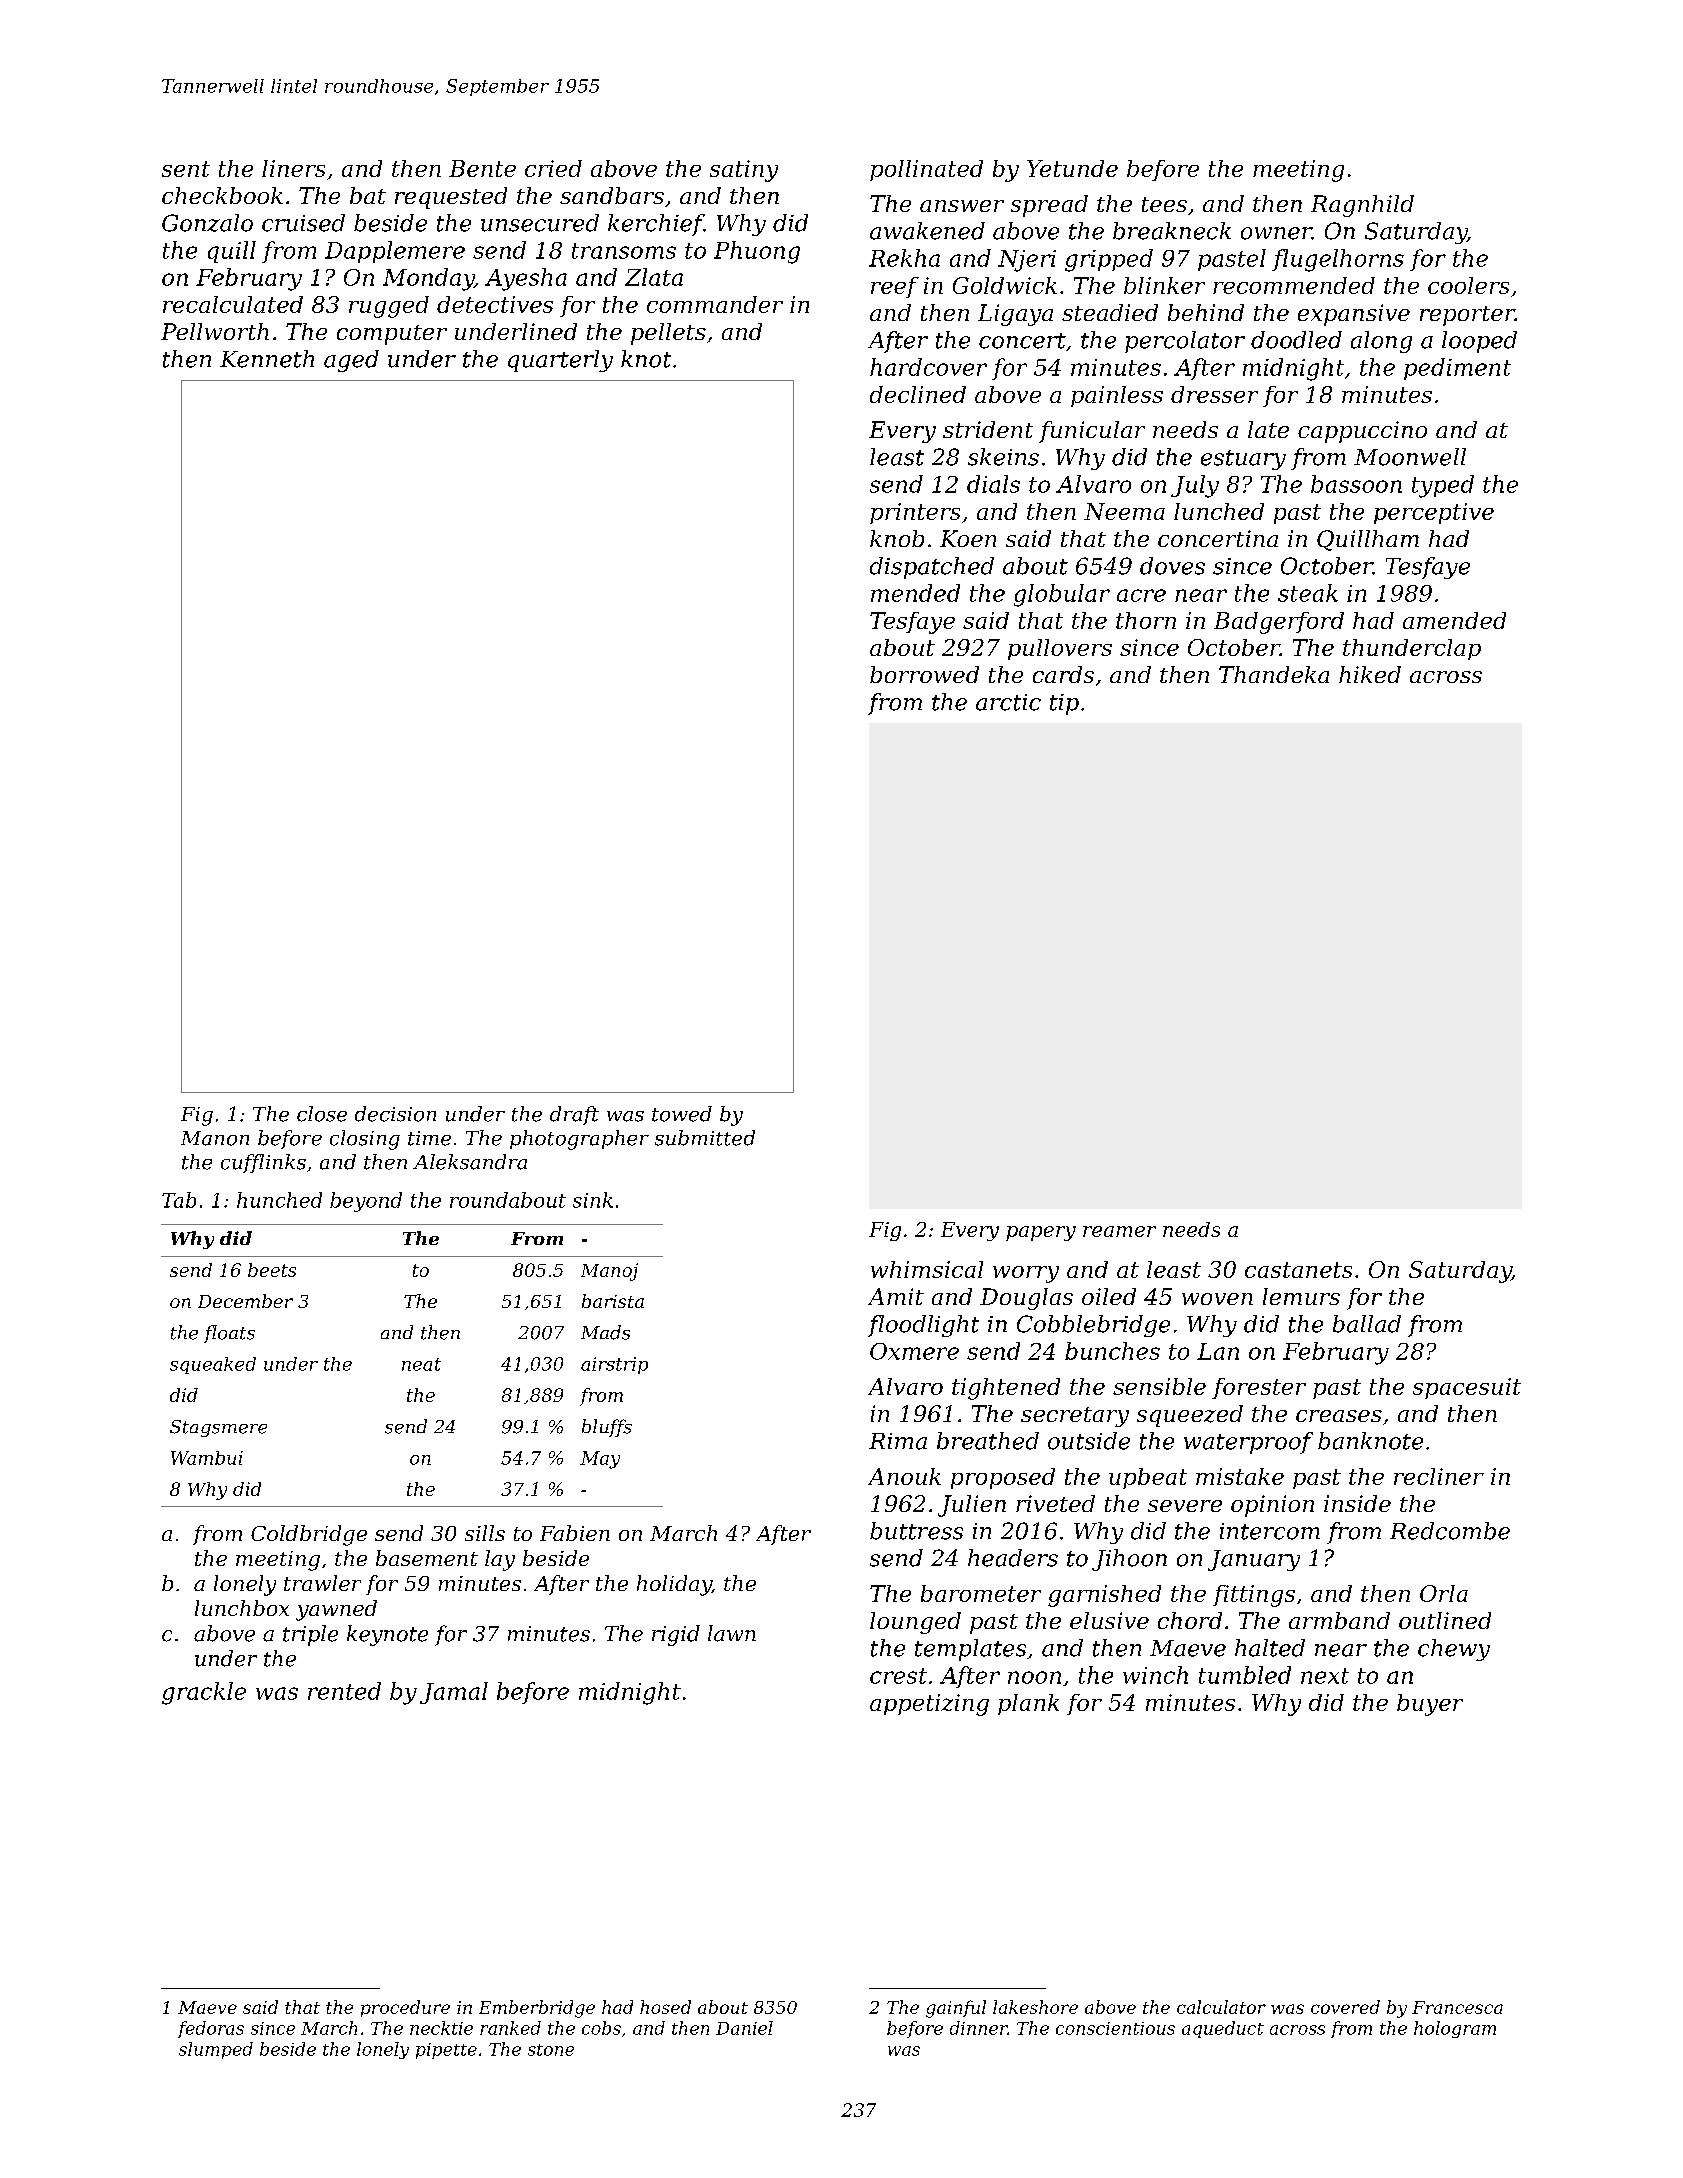  I want to click on Gonzalo, so click(207, 223).
